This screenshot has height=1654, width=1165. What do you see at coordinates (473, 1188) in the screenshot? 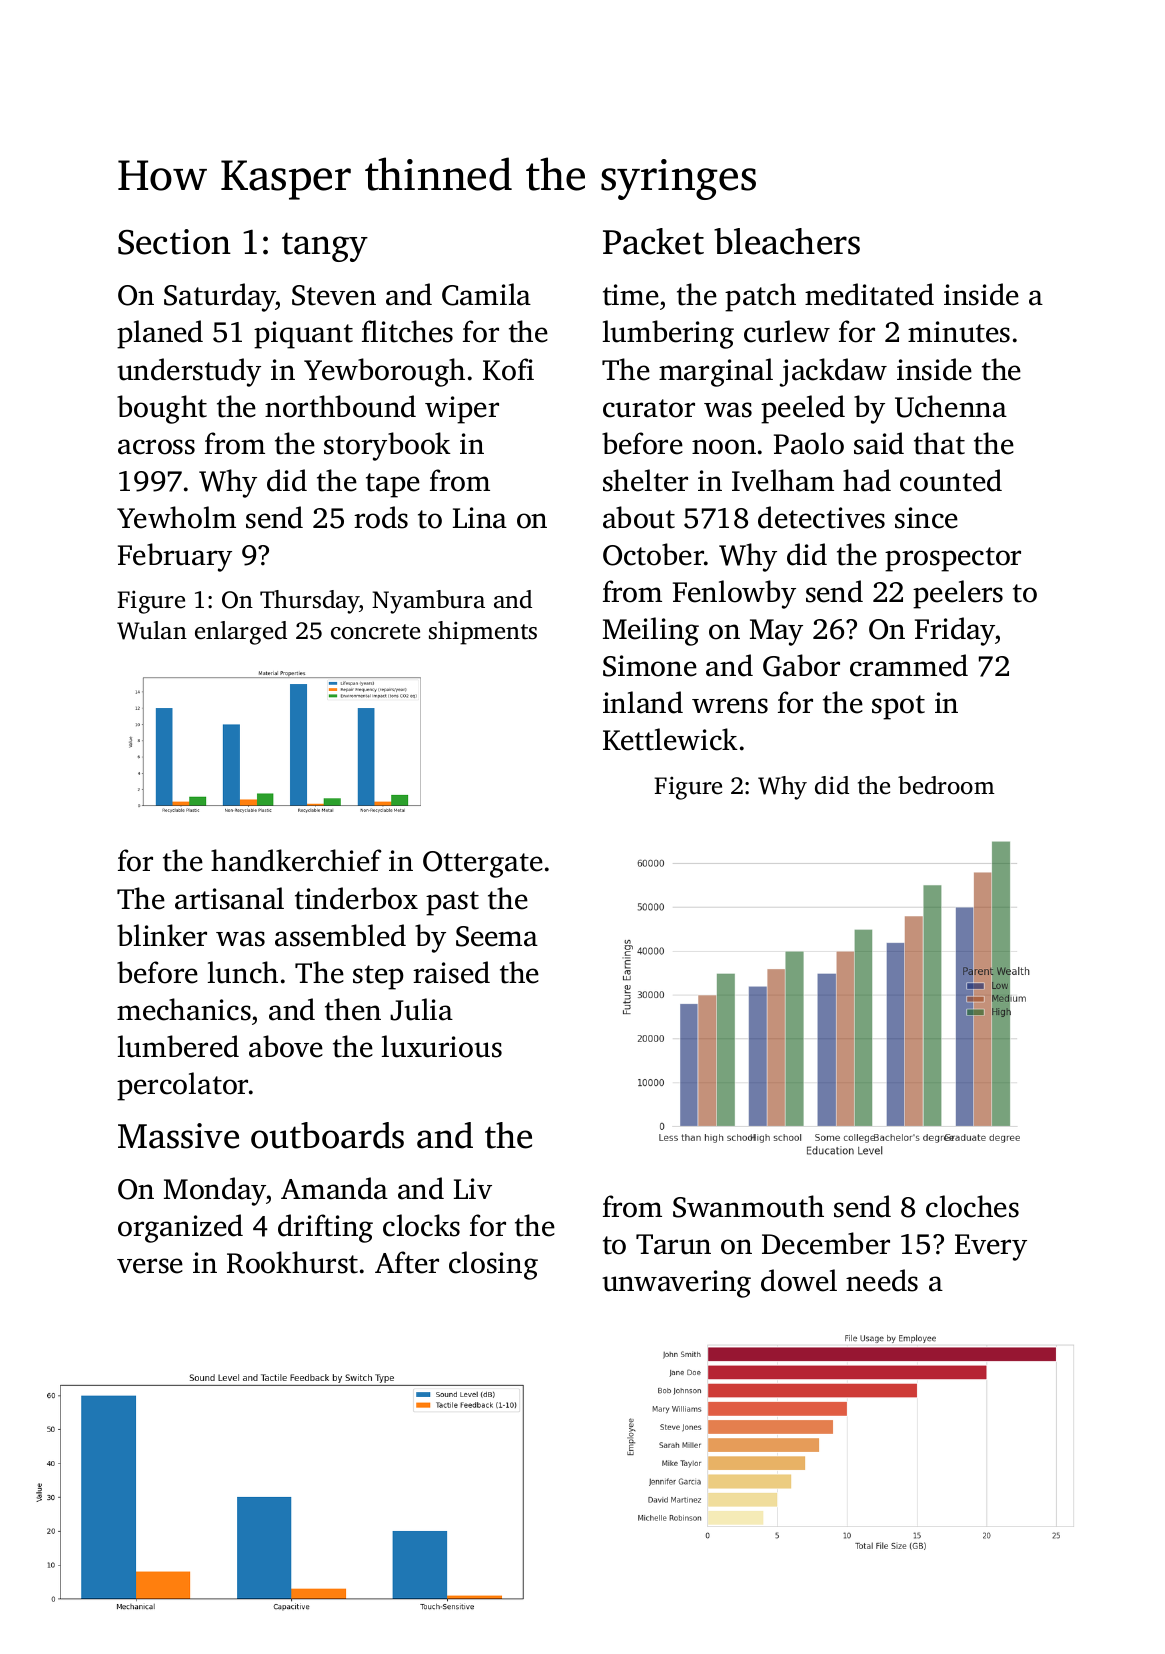
I see `Liv` at bounding box center [473, 1188].
